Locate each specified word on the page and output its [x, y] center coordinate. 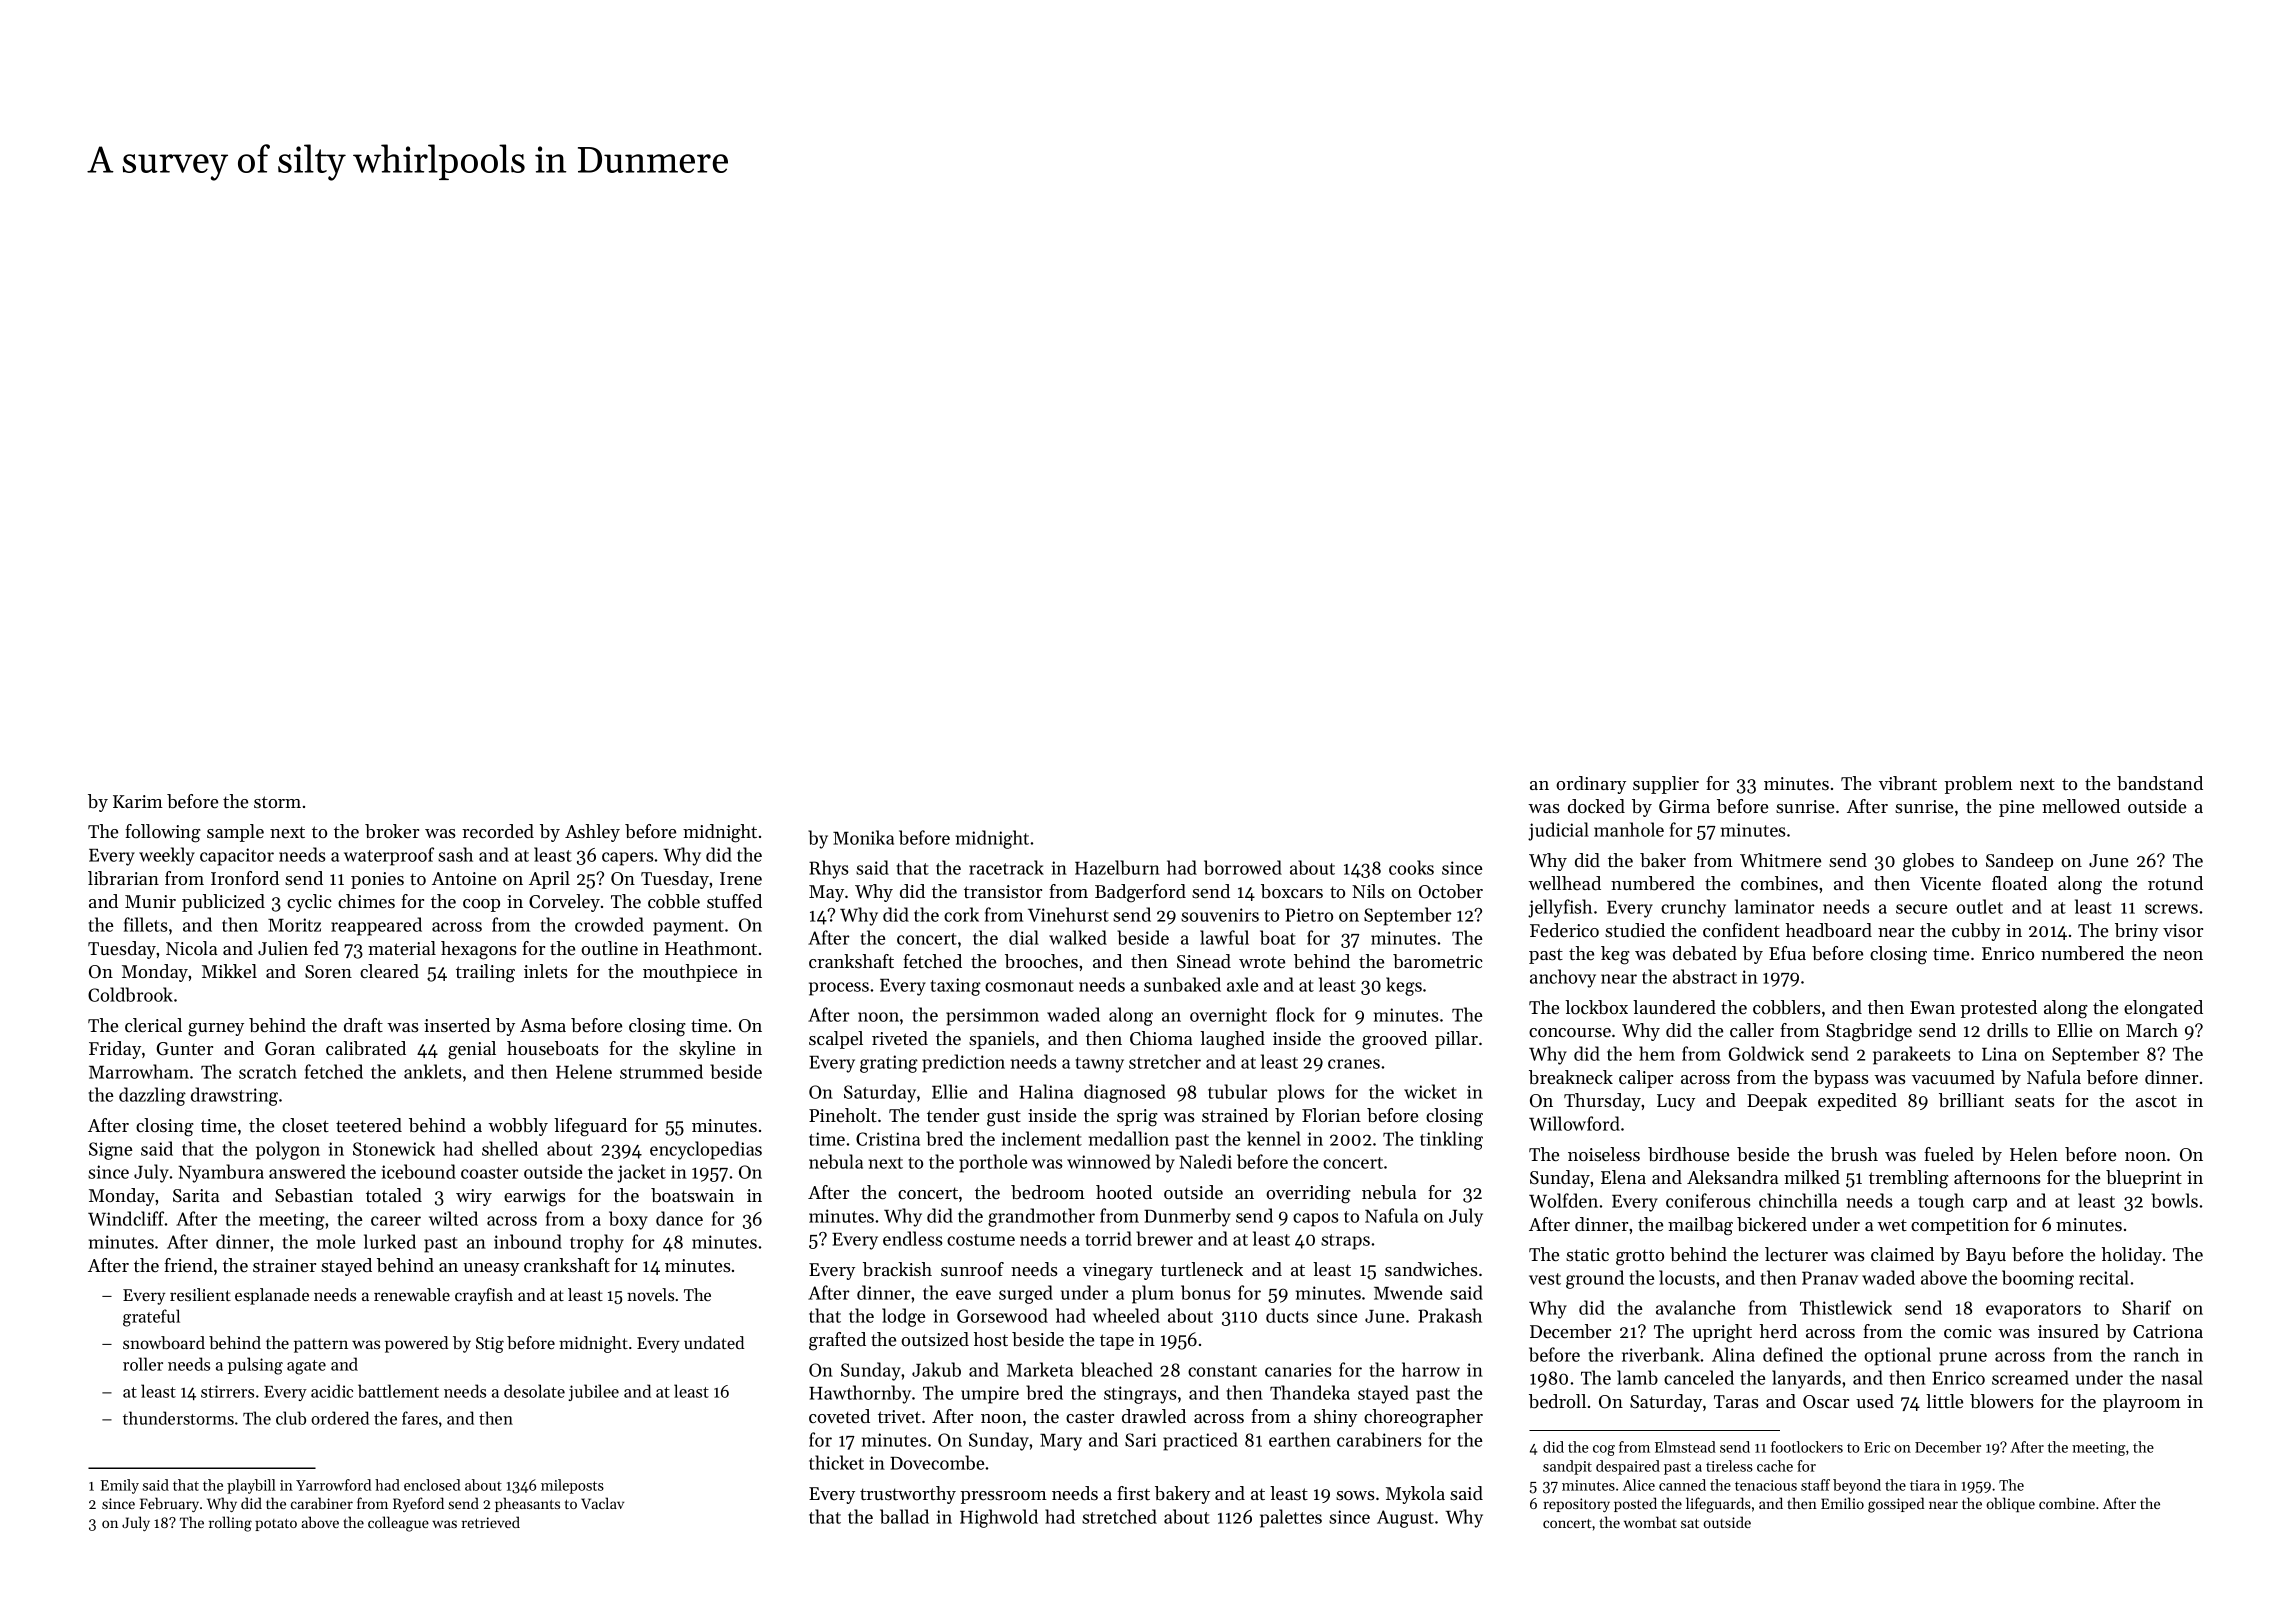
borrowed [1243, 867]
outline [609, 948]
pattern [321, 1345]
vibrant [1908, 783]
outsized [935, 1339]
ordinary [1591, 785]
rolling [230, 1524]
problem [1978, 785]
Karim [138, 801]
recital [2104, 1277]
